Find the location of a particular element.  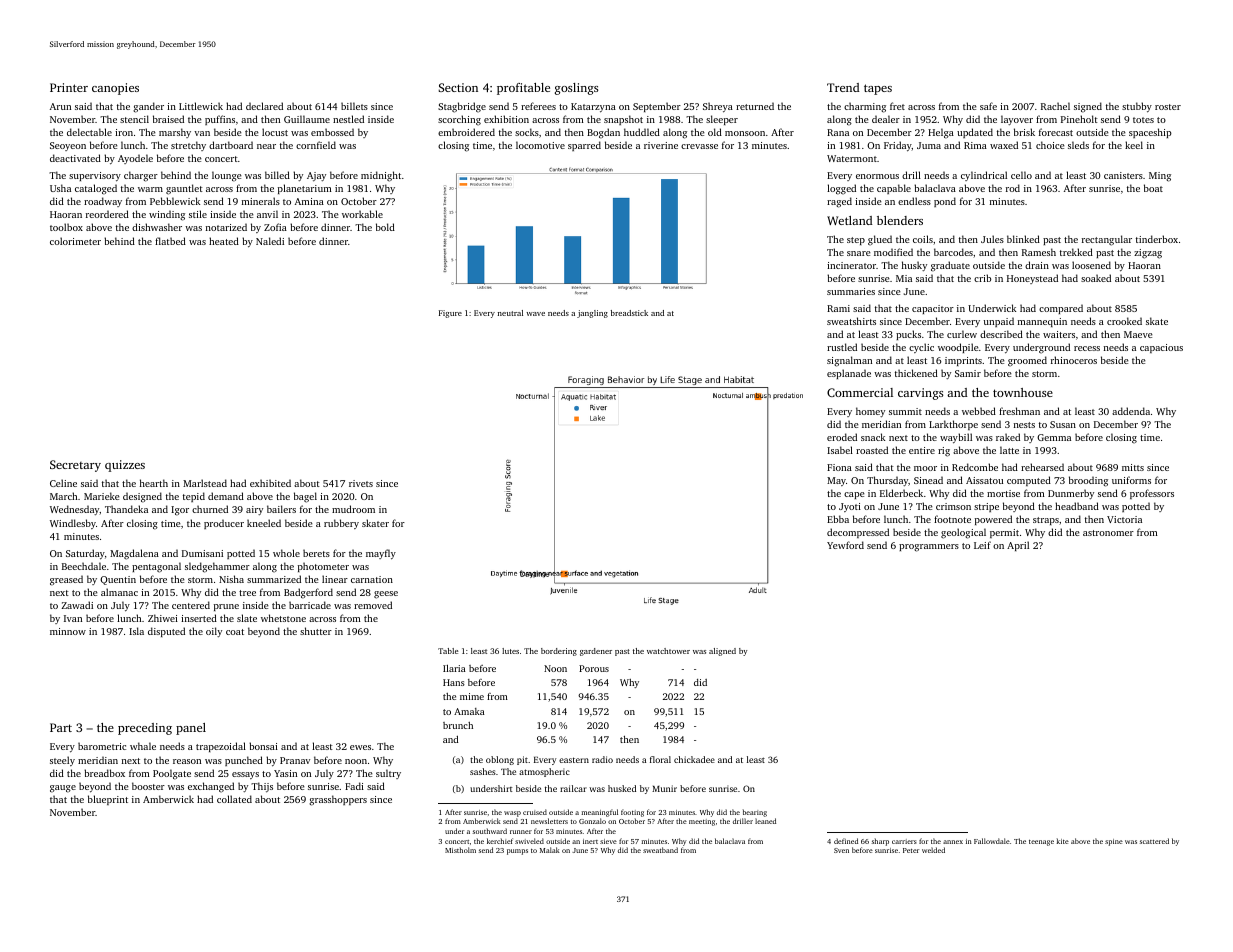

almanac is located at coordinates (119, 592).
